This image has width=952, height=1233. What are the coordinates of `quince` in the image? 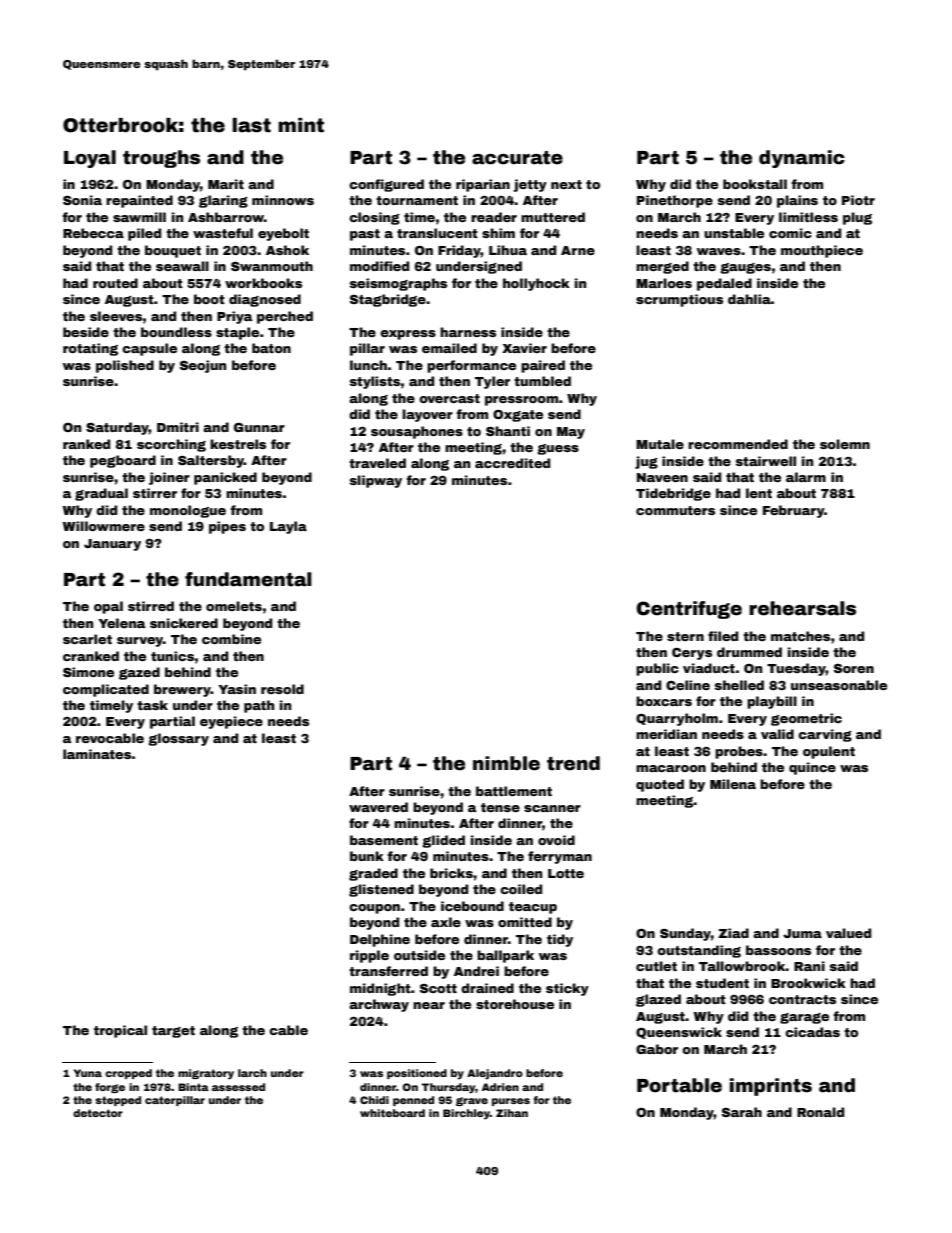 It's located at (812, 768).
